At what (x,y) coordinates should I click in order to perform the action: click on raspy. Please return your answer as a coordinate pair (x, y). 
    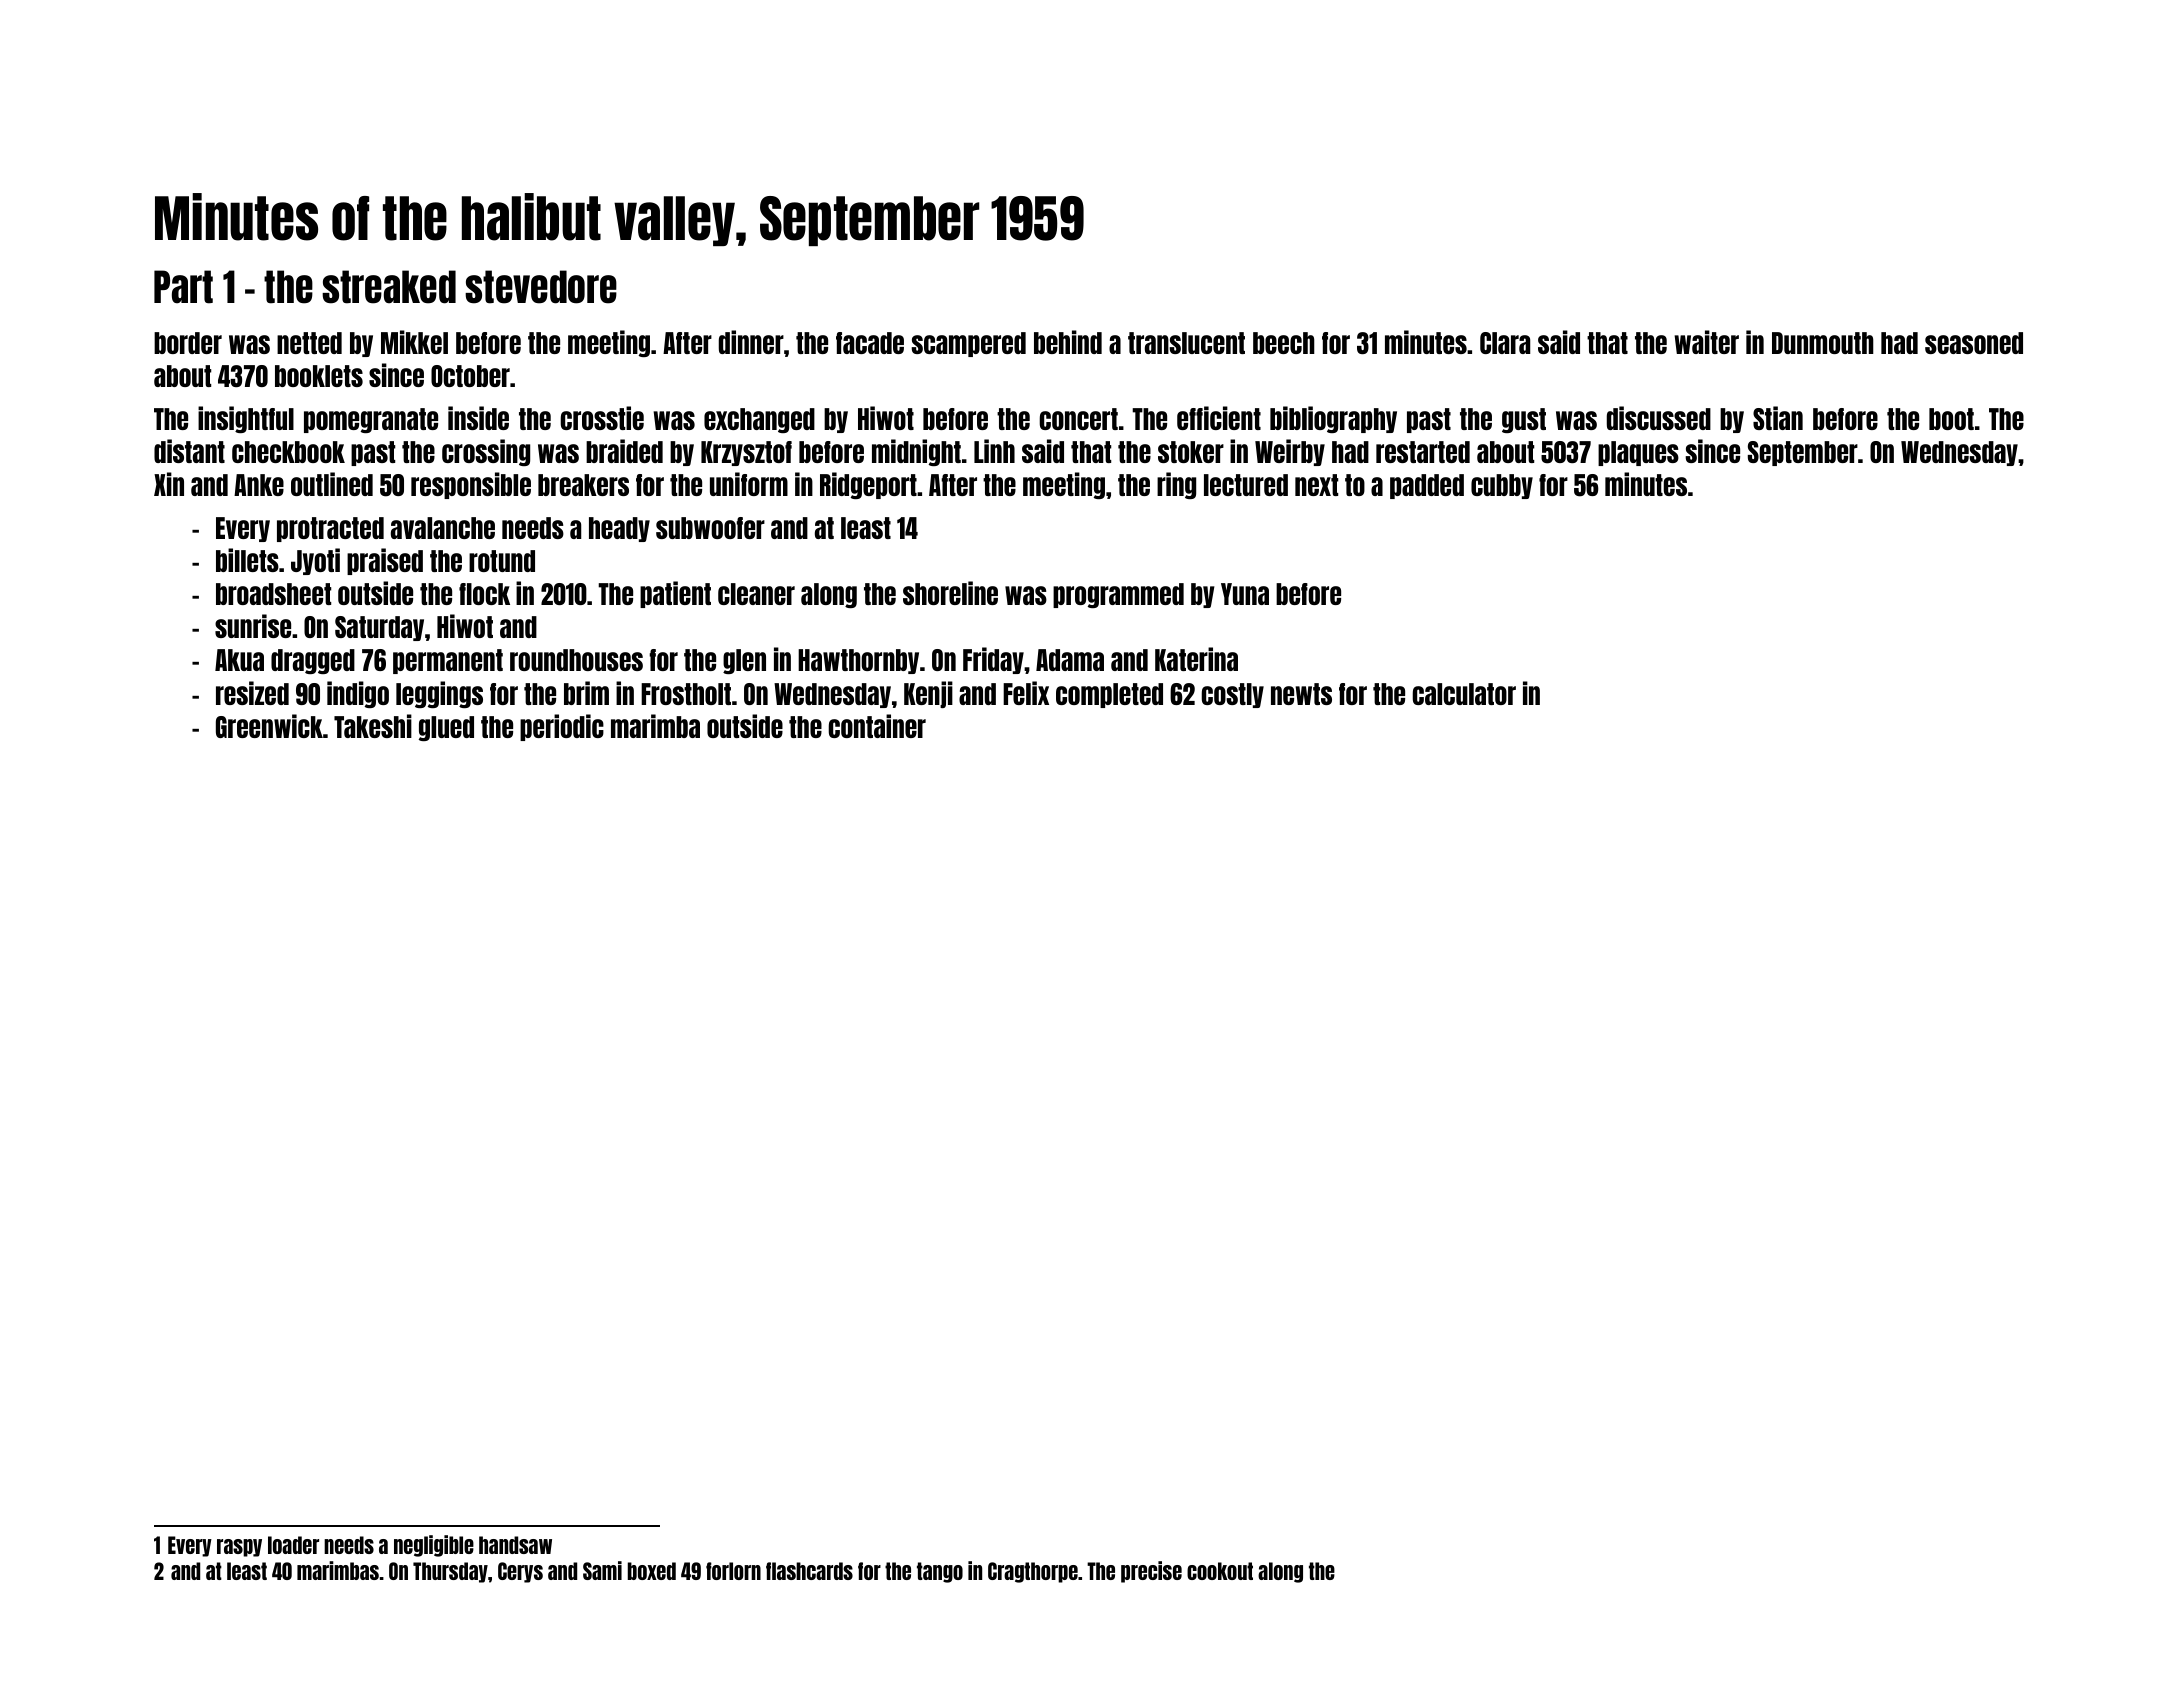
    Looking at the image, I should click on (239, 1548).
